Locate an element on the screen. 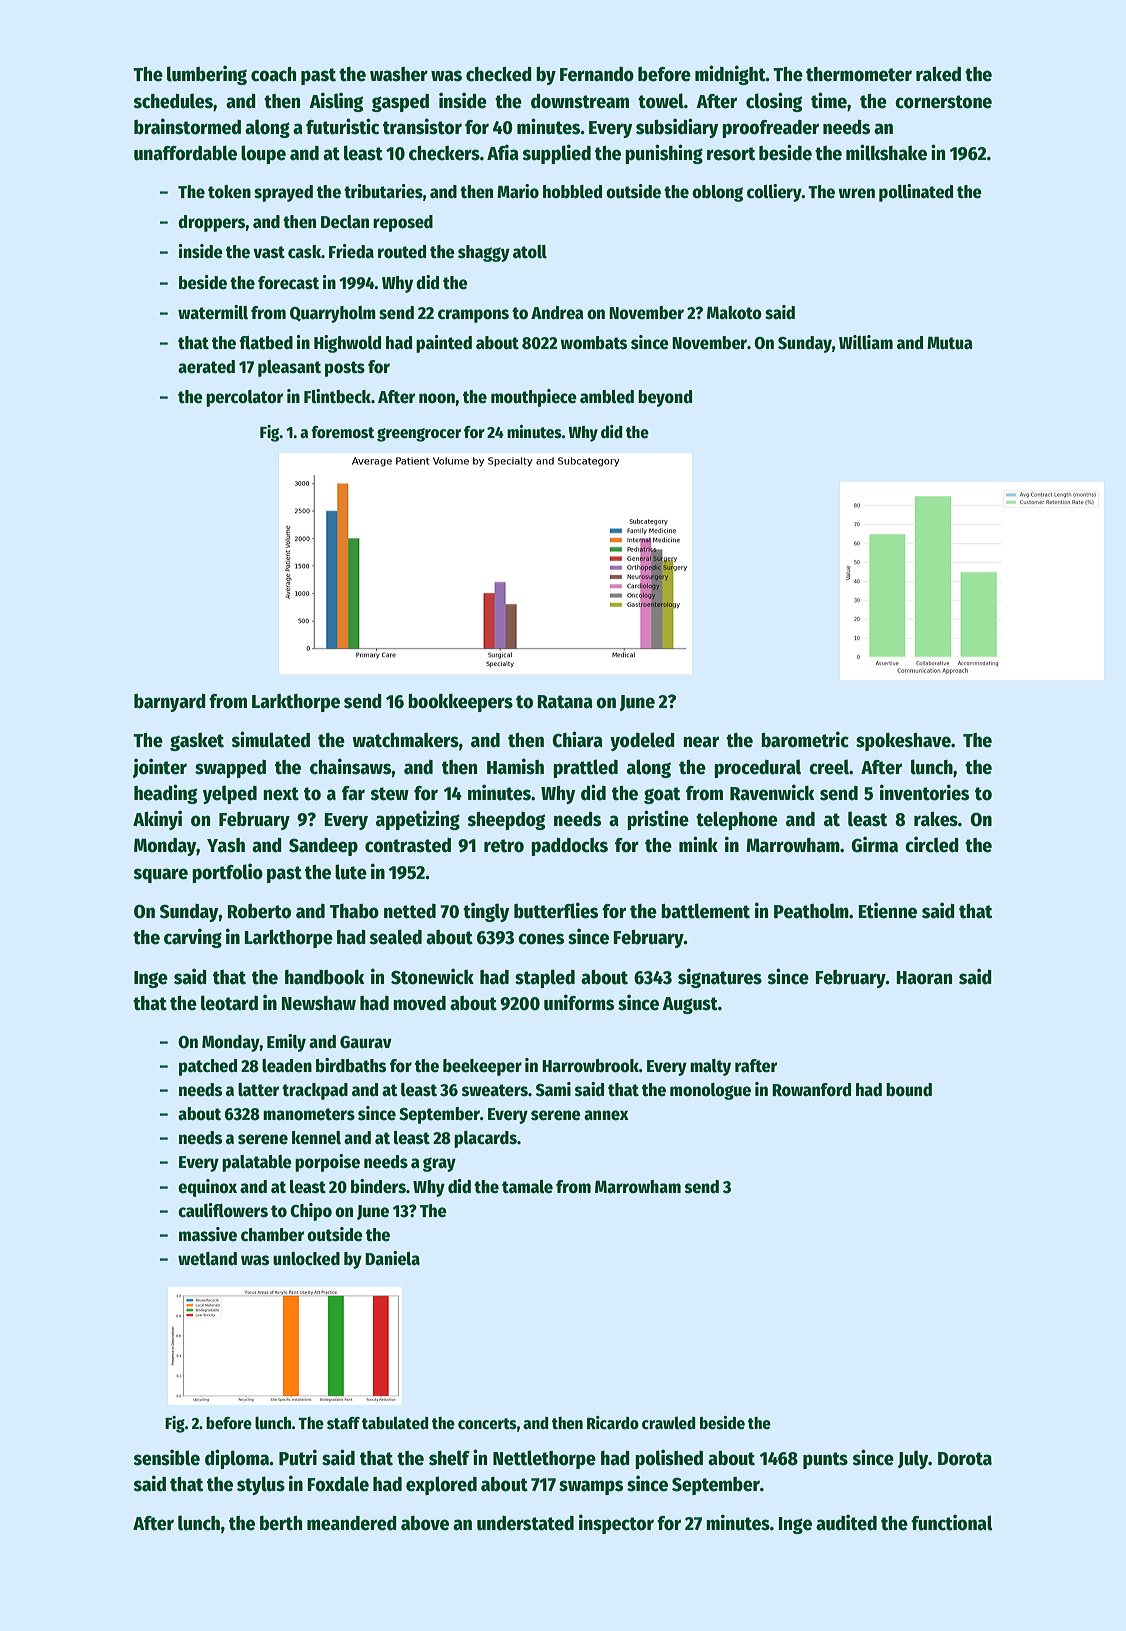  Nettlethorpe is located at coordinates (544, 1459).
